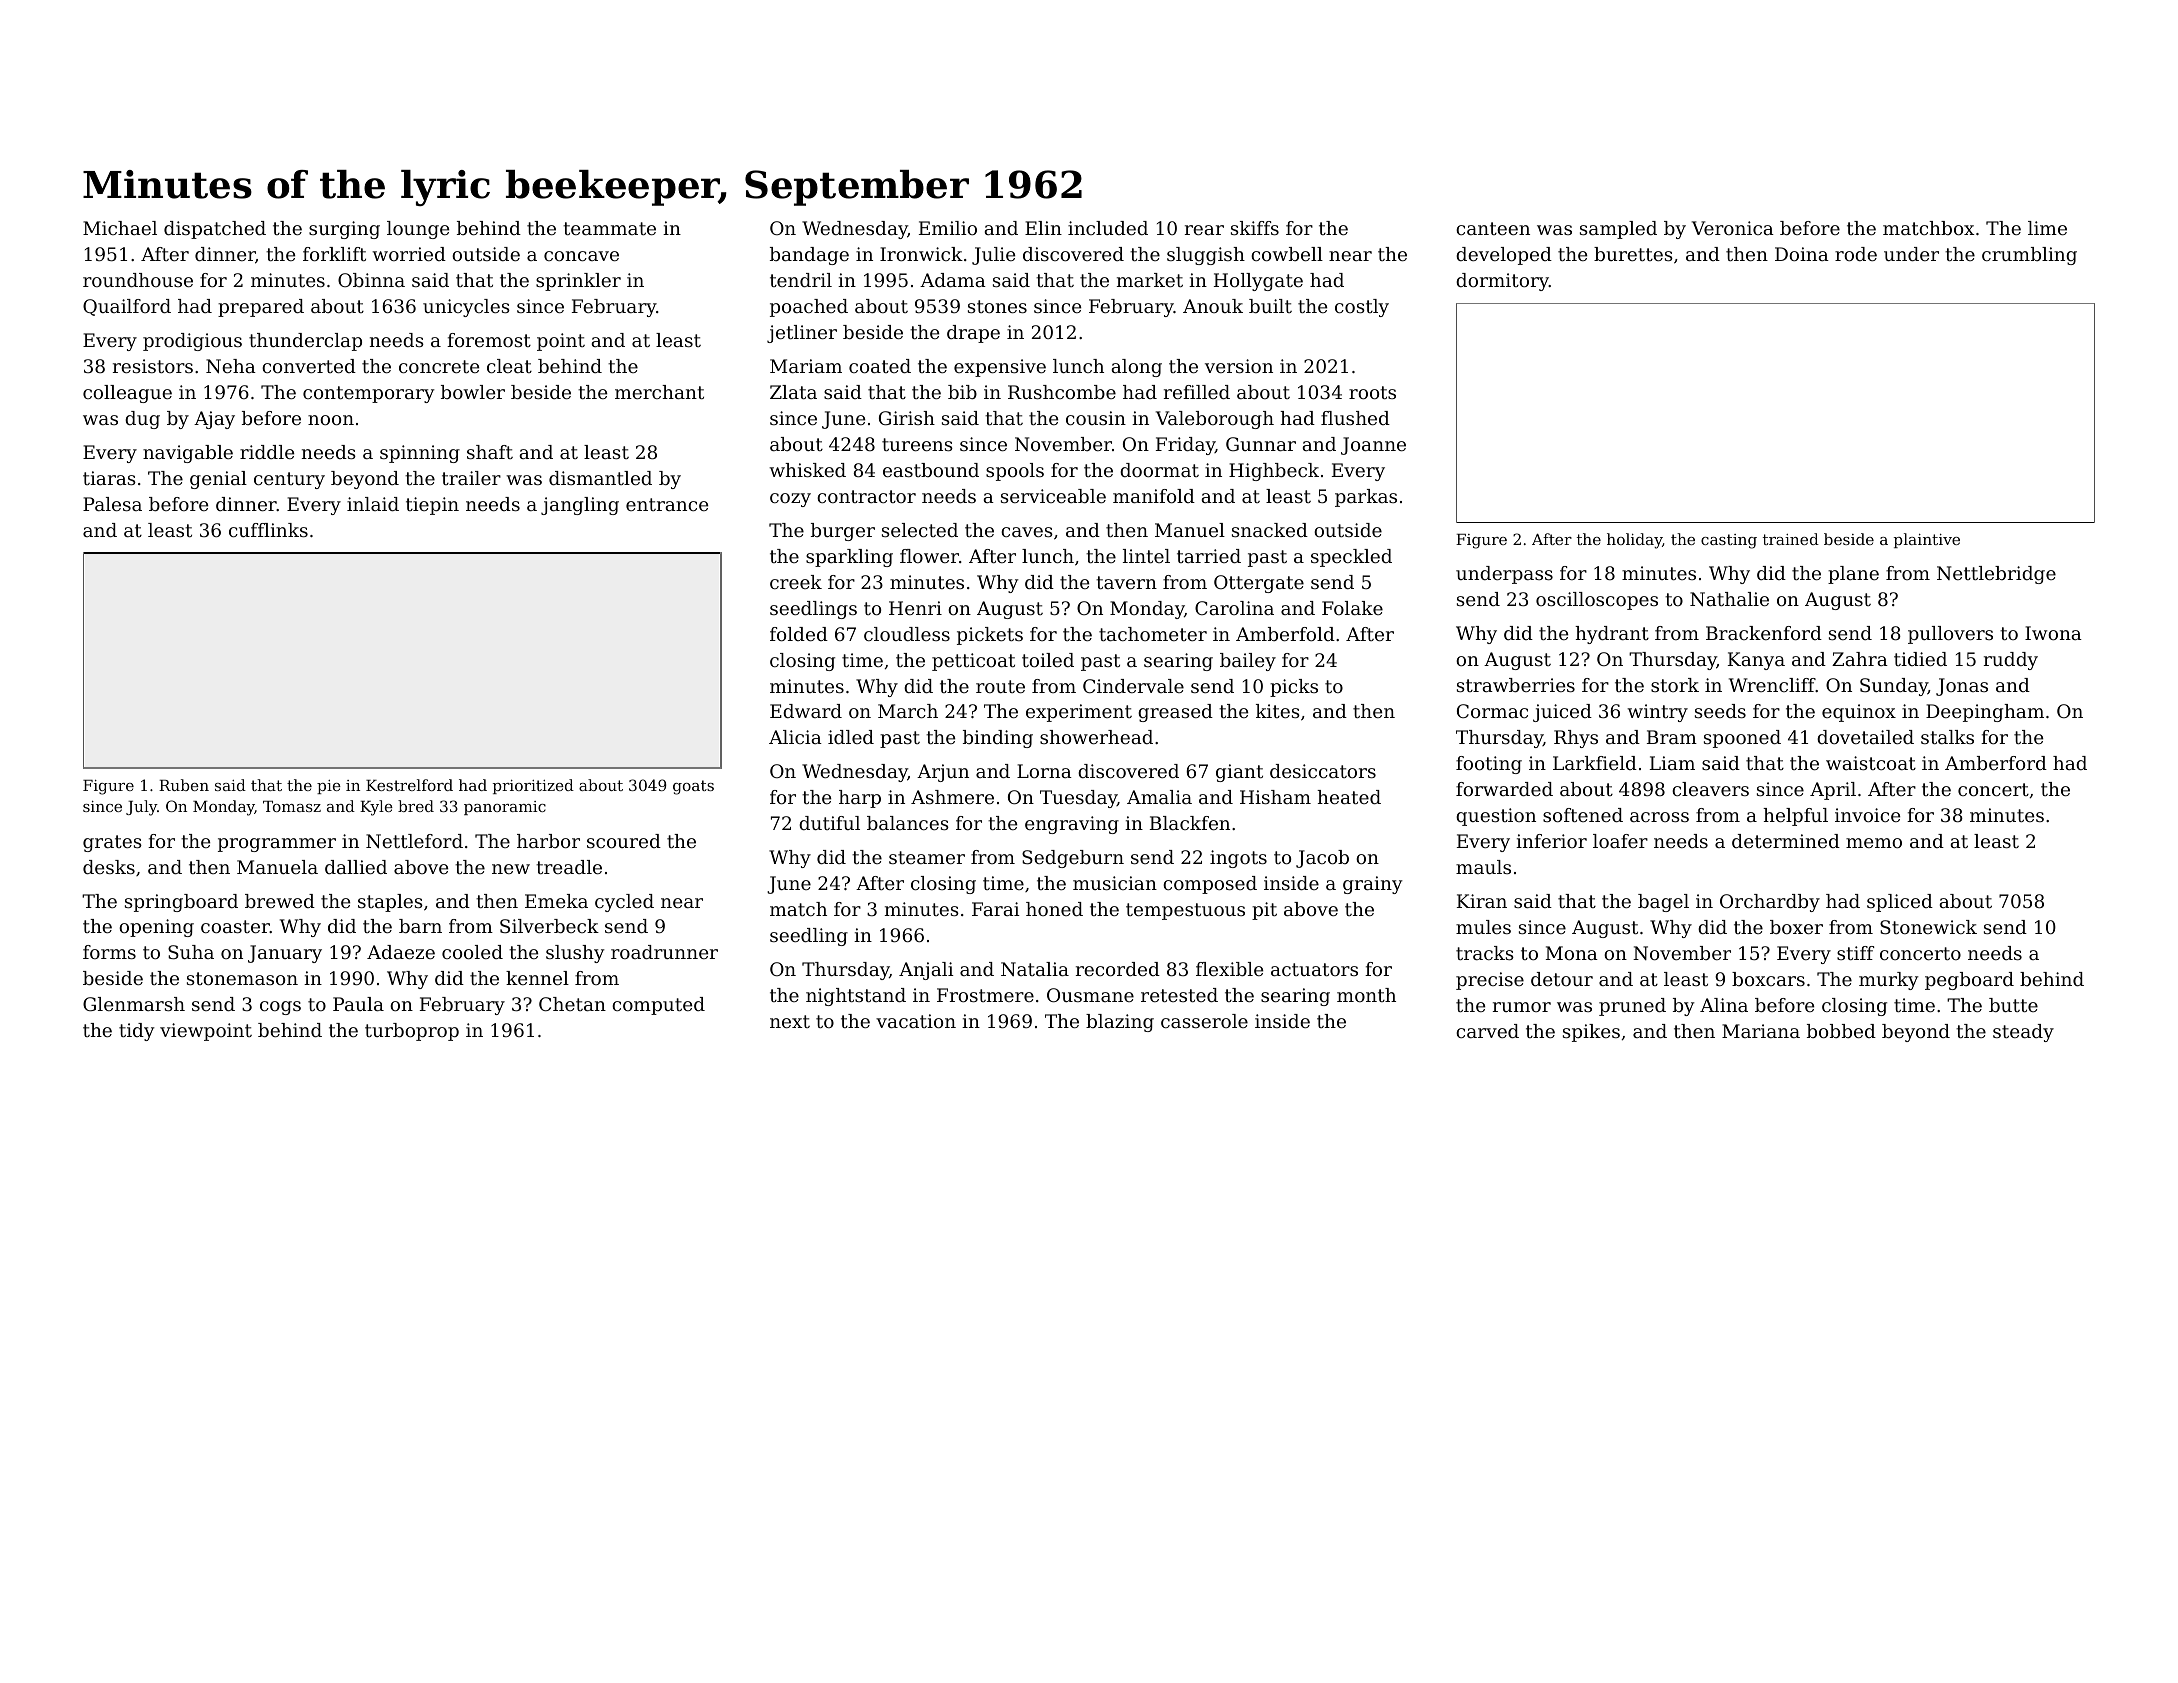 This image has width=2178, height=1683. I want to click on manifold, so click(1154, 496).
